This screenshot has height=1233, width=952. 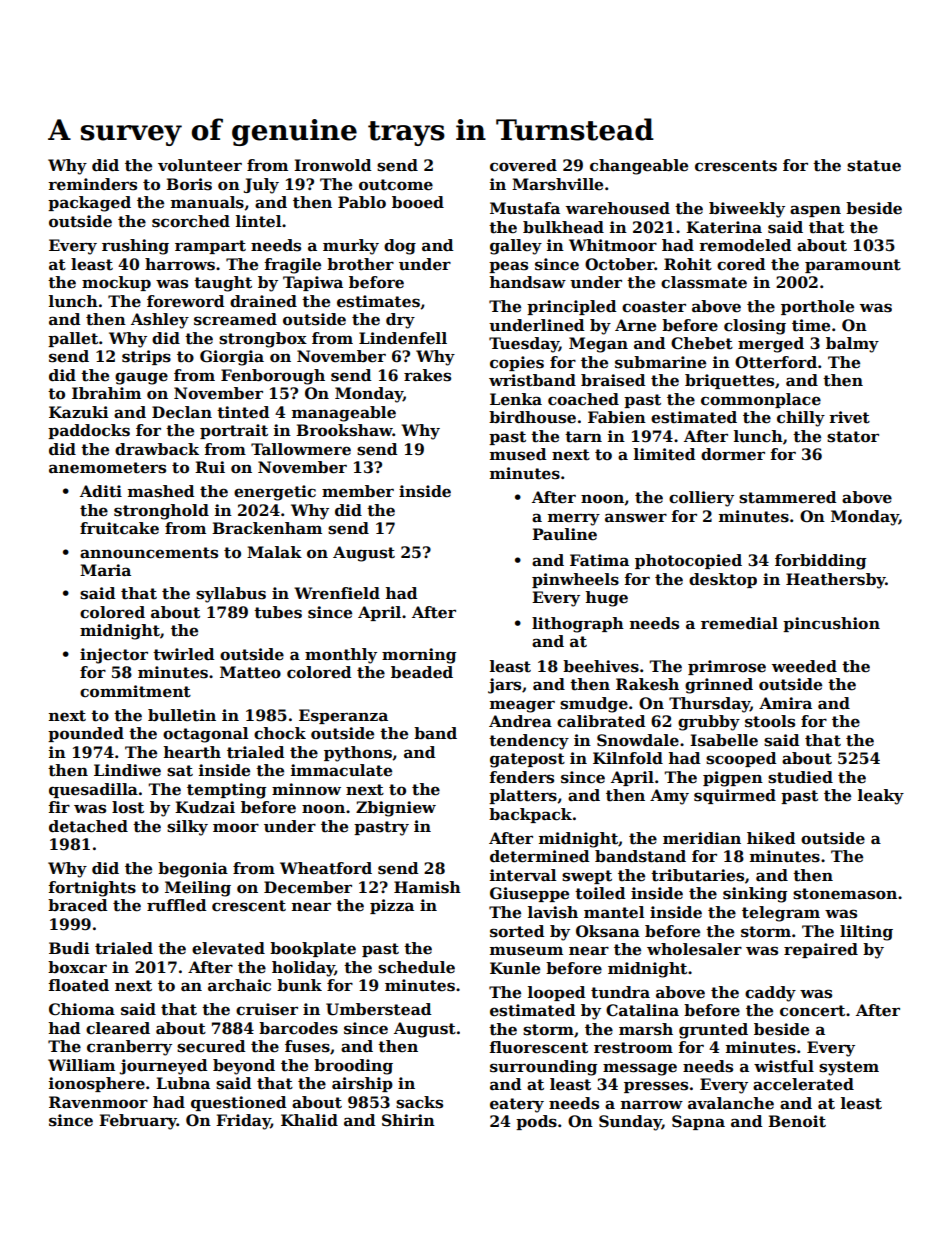 I want to click on beaded, so click(x=422, y=672).
